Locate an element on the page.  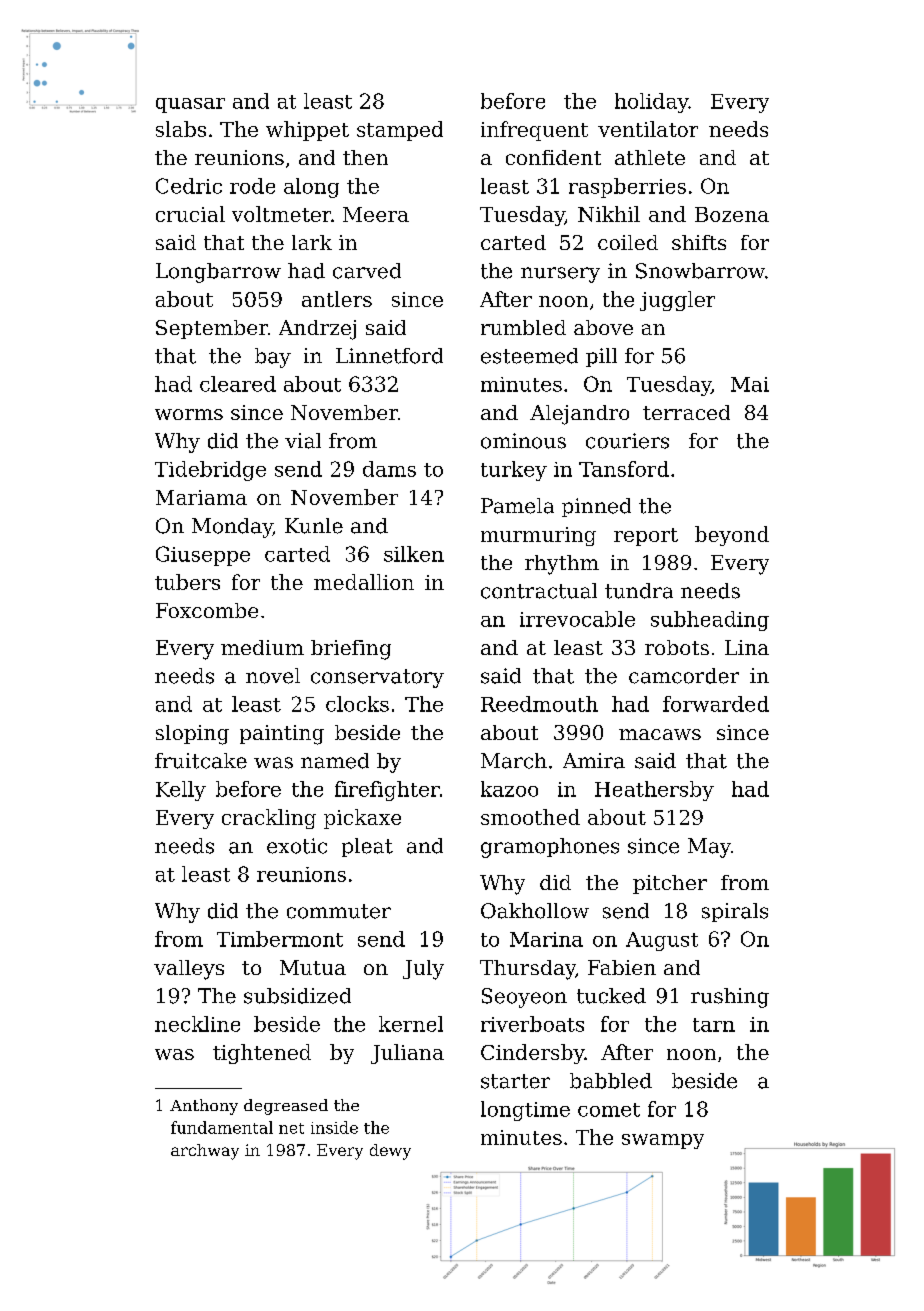
vial is located at coordinates (303, 441).
